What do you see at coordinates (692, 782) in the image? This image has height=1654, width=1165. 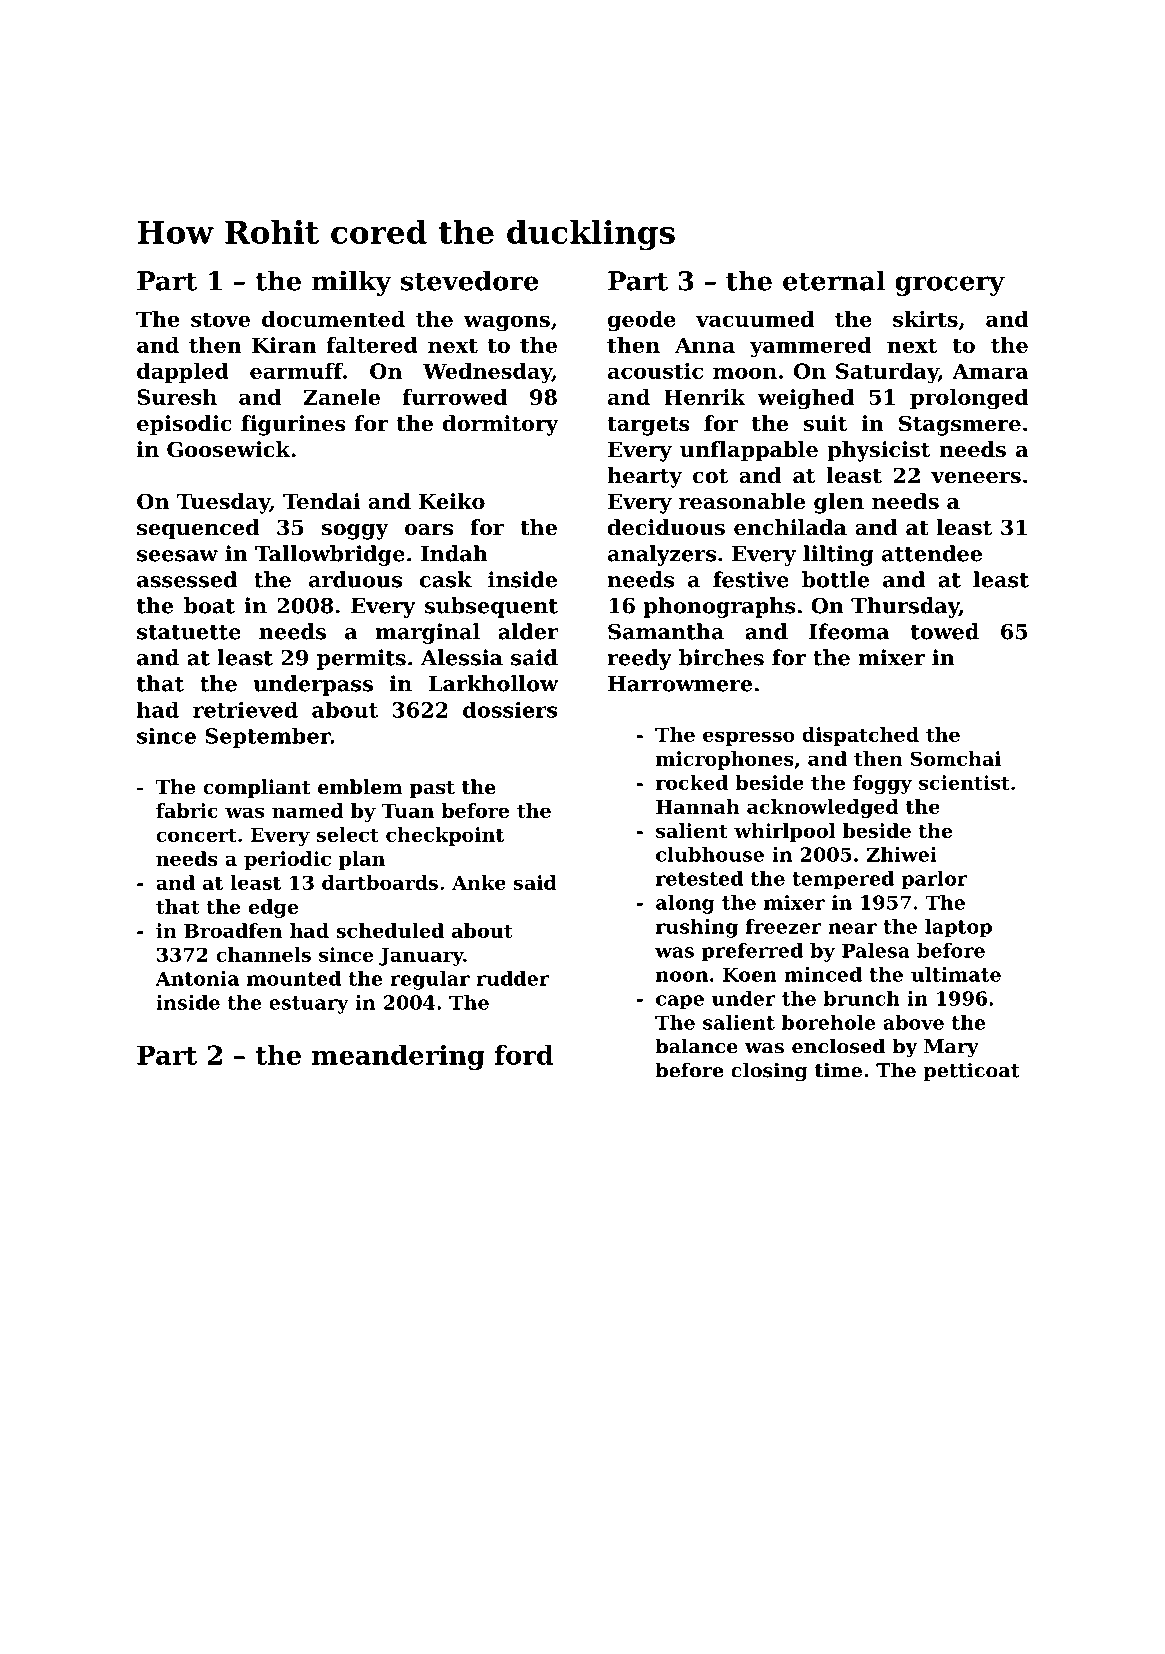 I see `rocked` at bounding box center [692, 782].
